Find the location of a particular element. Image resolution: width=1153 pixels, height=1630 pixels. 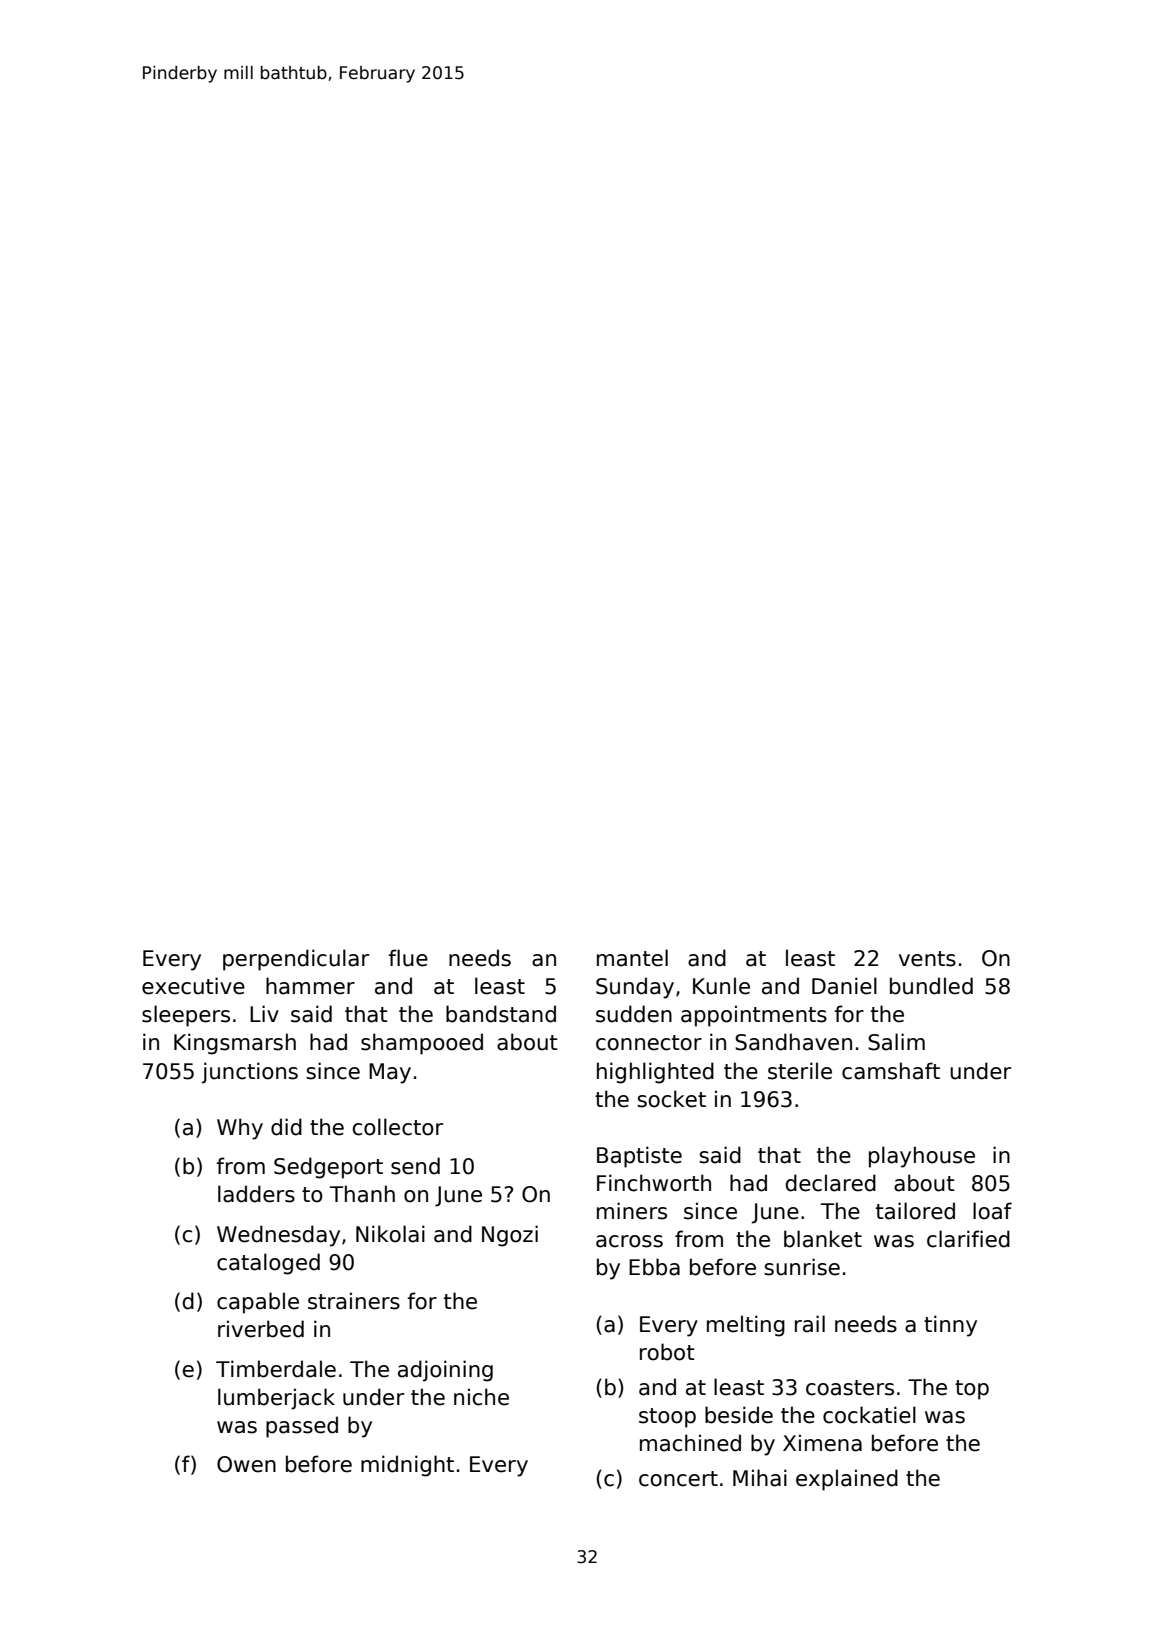

niche is located at coordinates (481, 1397).
